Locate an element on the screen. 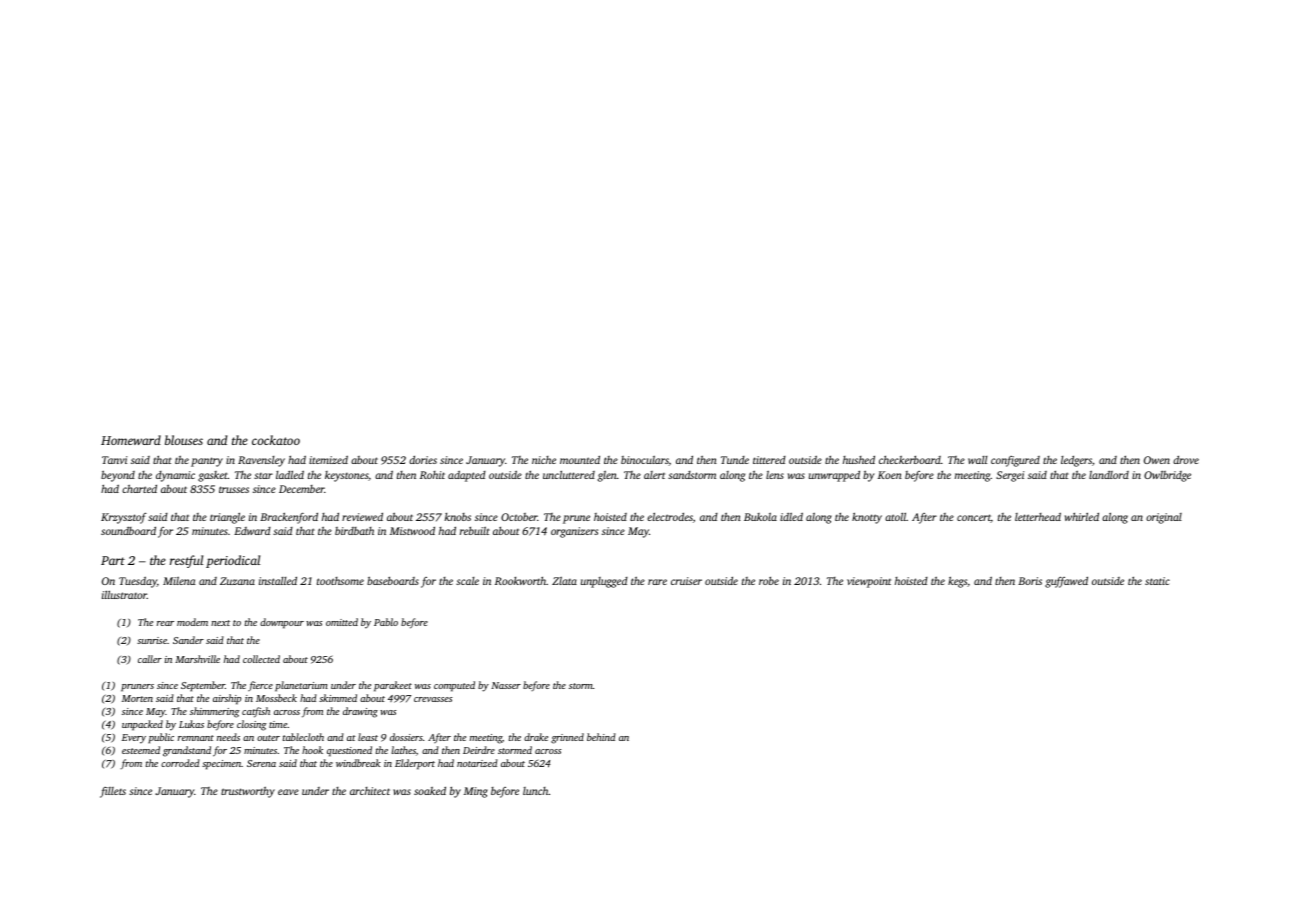 The height and width of the screenshot is (924, 1308). Ming is located at coordinates (476, 792).
